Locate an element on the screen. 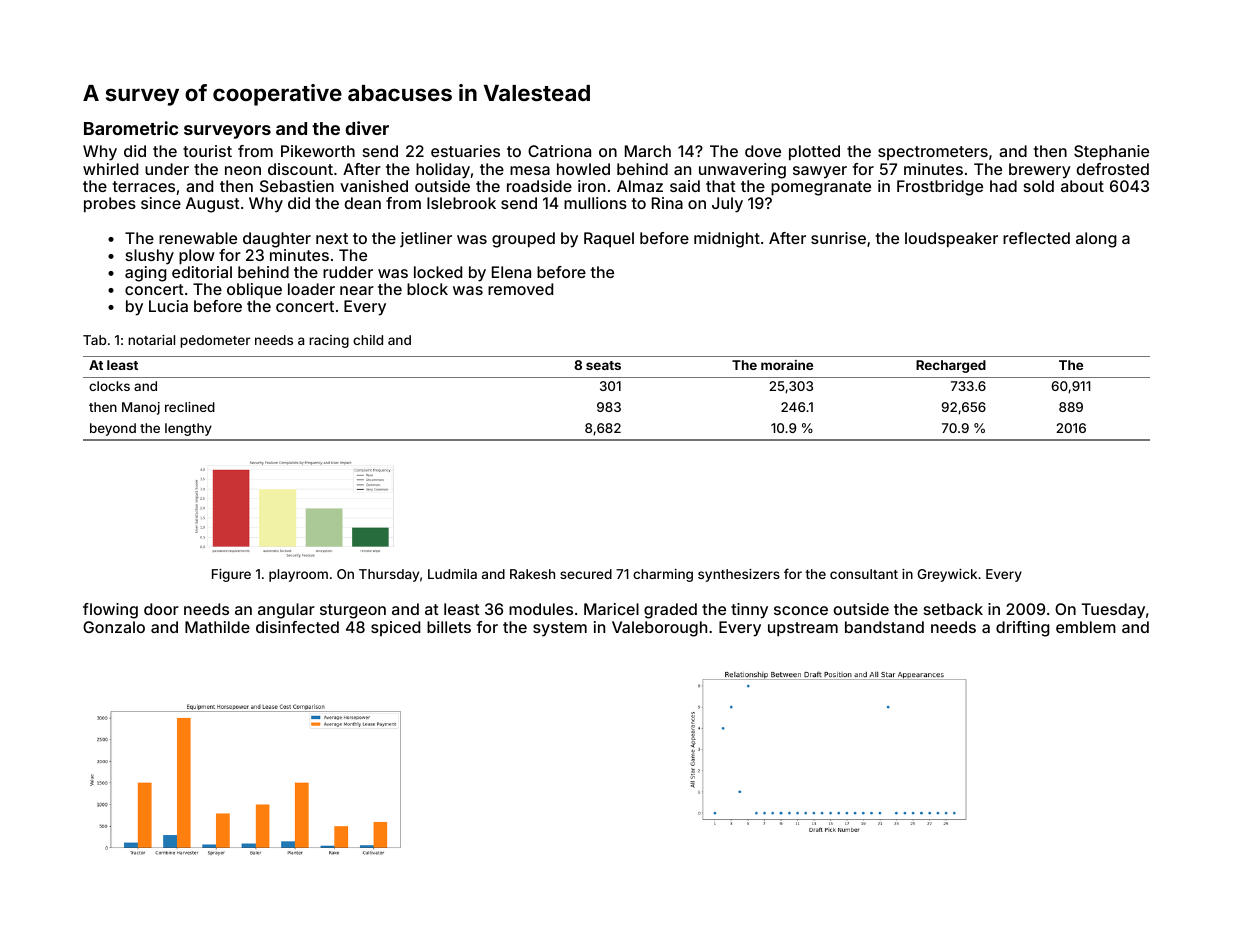 The height and width of the screenshot is (952, 1233). about is located at coordinates (1082, 186).
